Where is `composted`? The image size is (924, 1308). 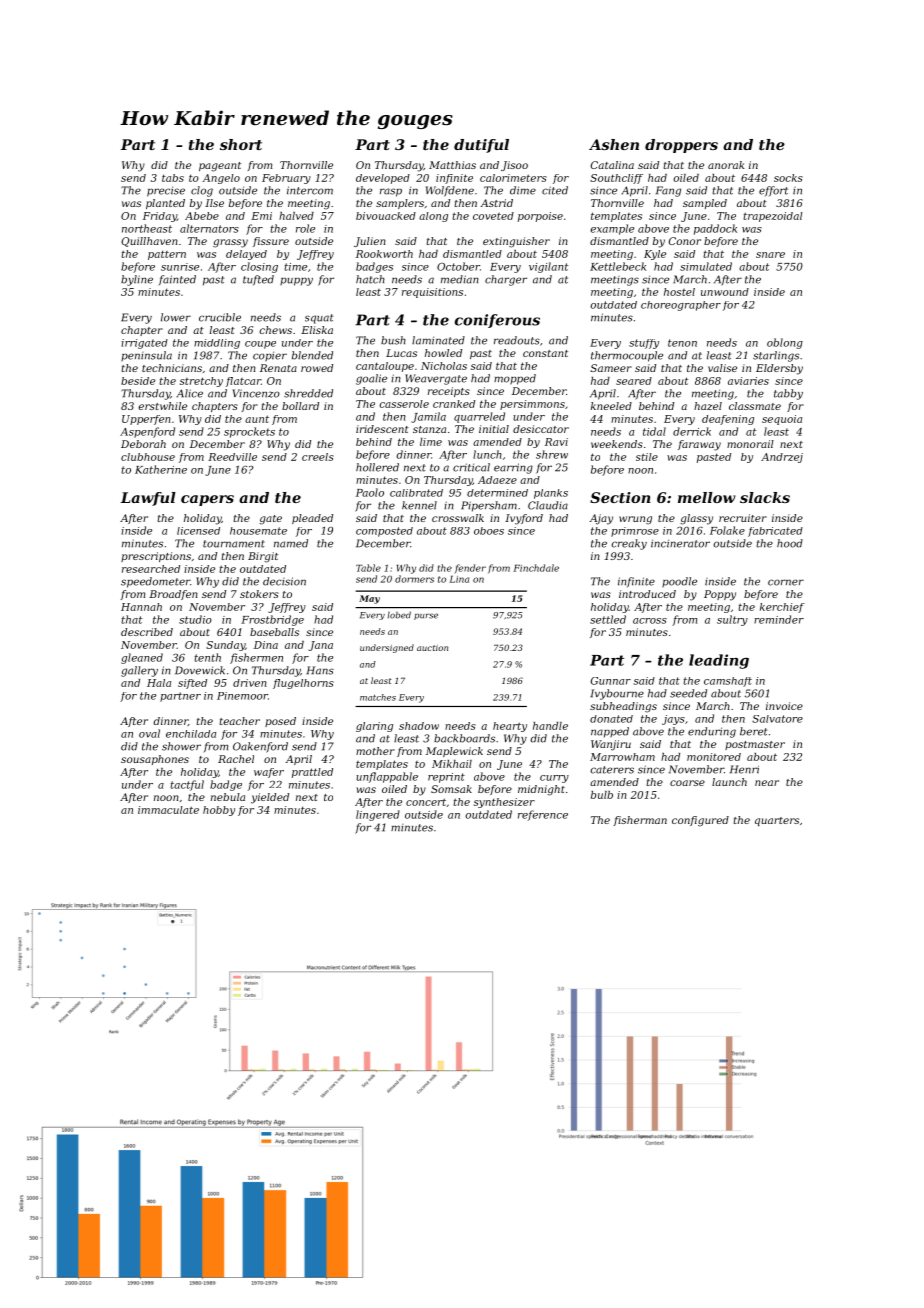
composted is located at coordinates (384, 532).
